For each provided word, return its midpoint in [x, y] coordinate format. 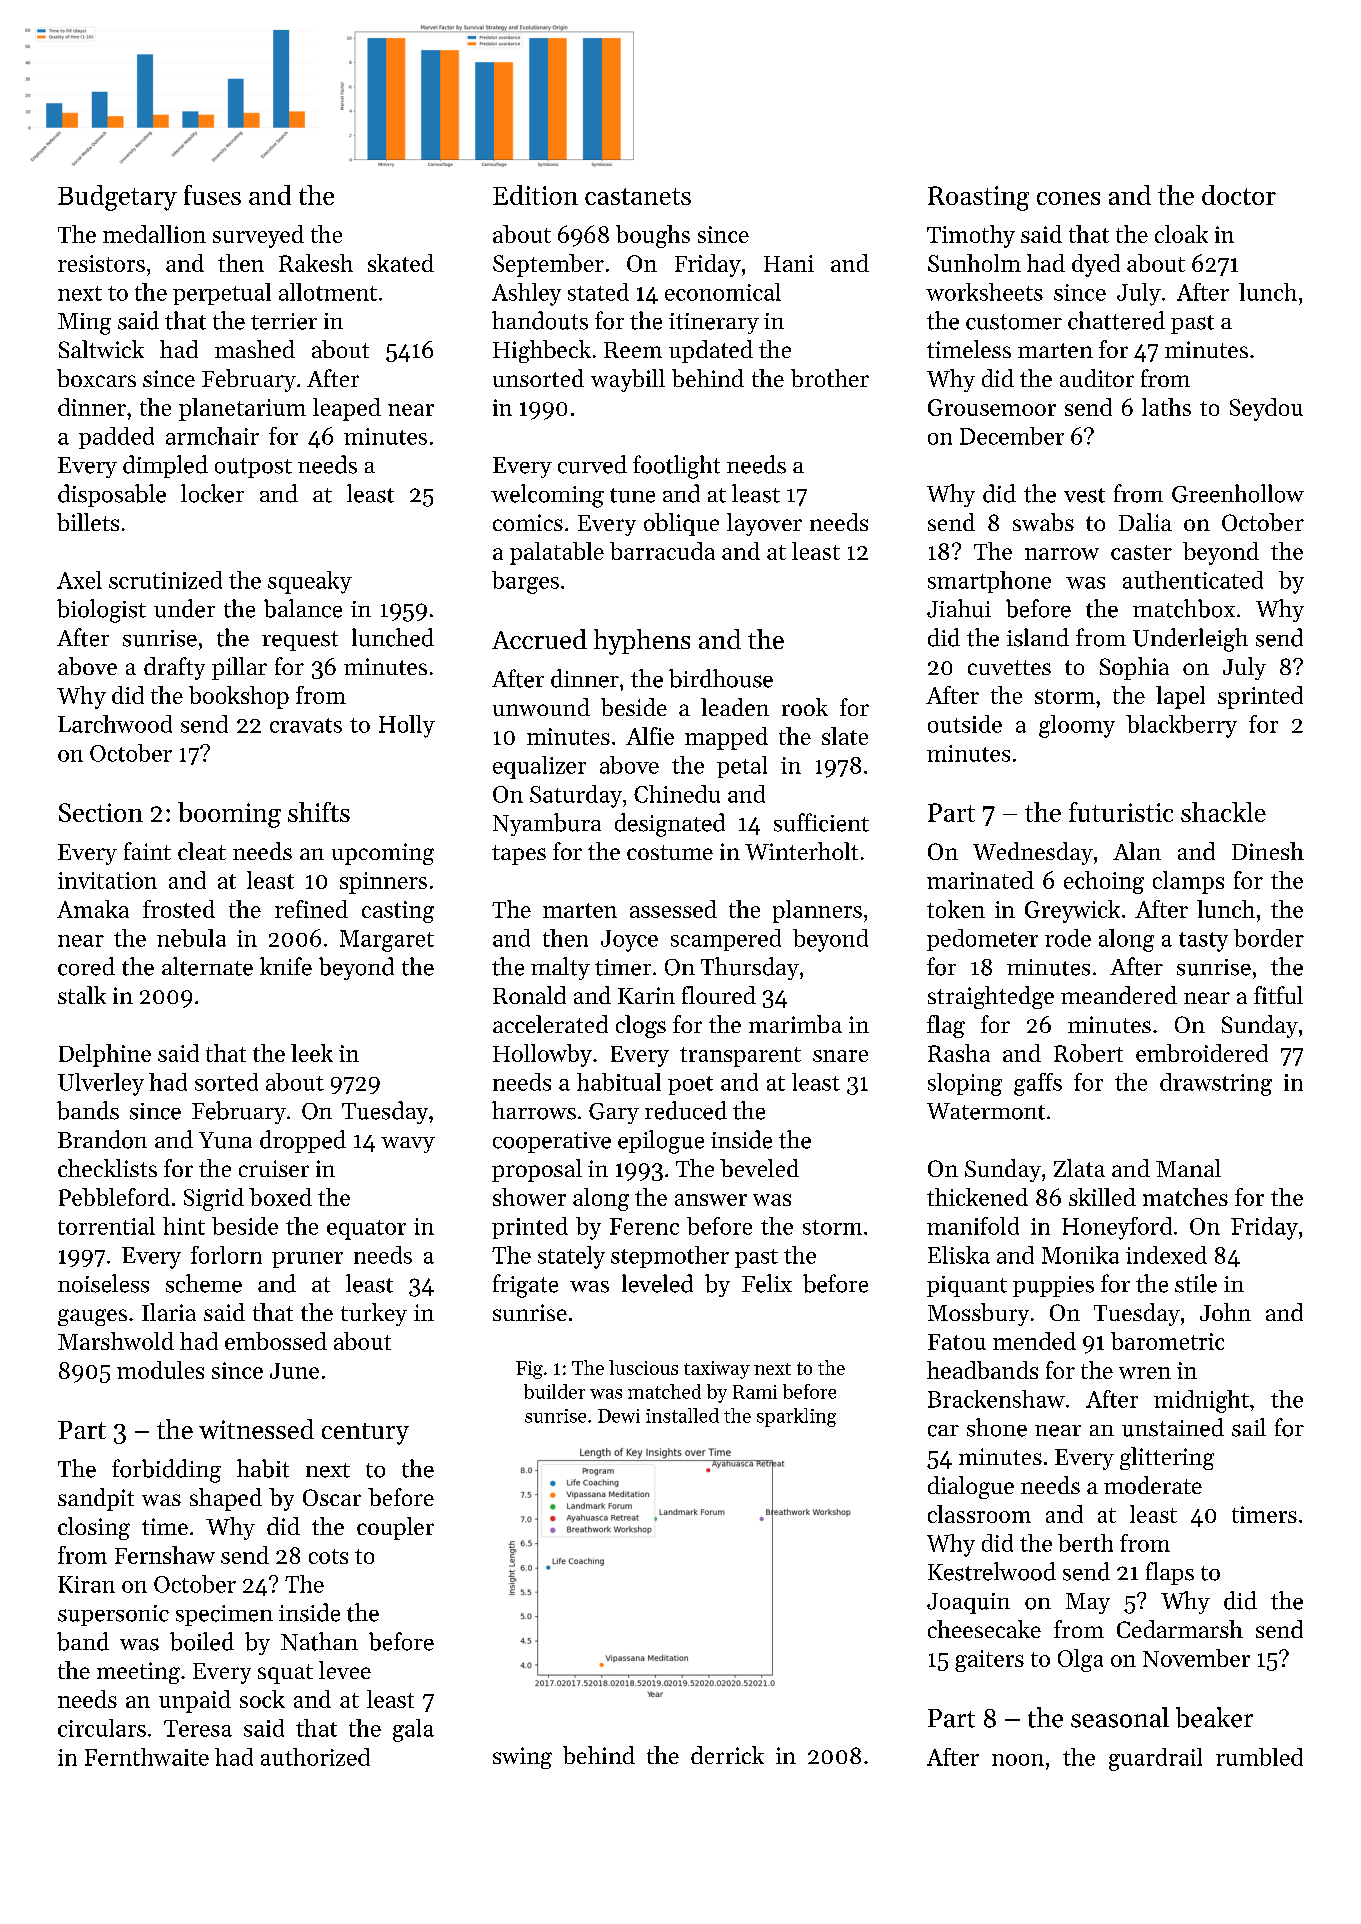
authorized [315, 1757]
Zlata [1079, 1168]
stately [571, 1257]
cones [1068, 198]
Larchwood [115, 724]
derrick [727, 1755]
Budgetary [117, 198]
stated [598, 292]
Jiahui [959, 608]
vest [1084, 495]
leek [312, 1053]
